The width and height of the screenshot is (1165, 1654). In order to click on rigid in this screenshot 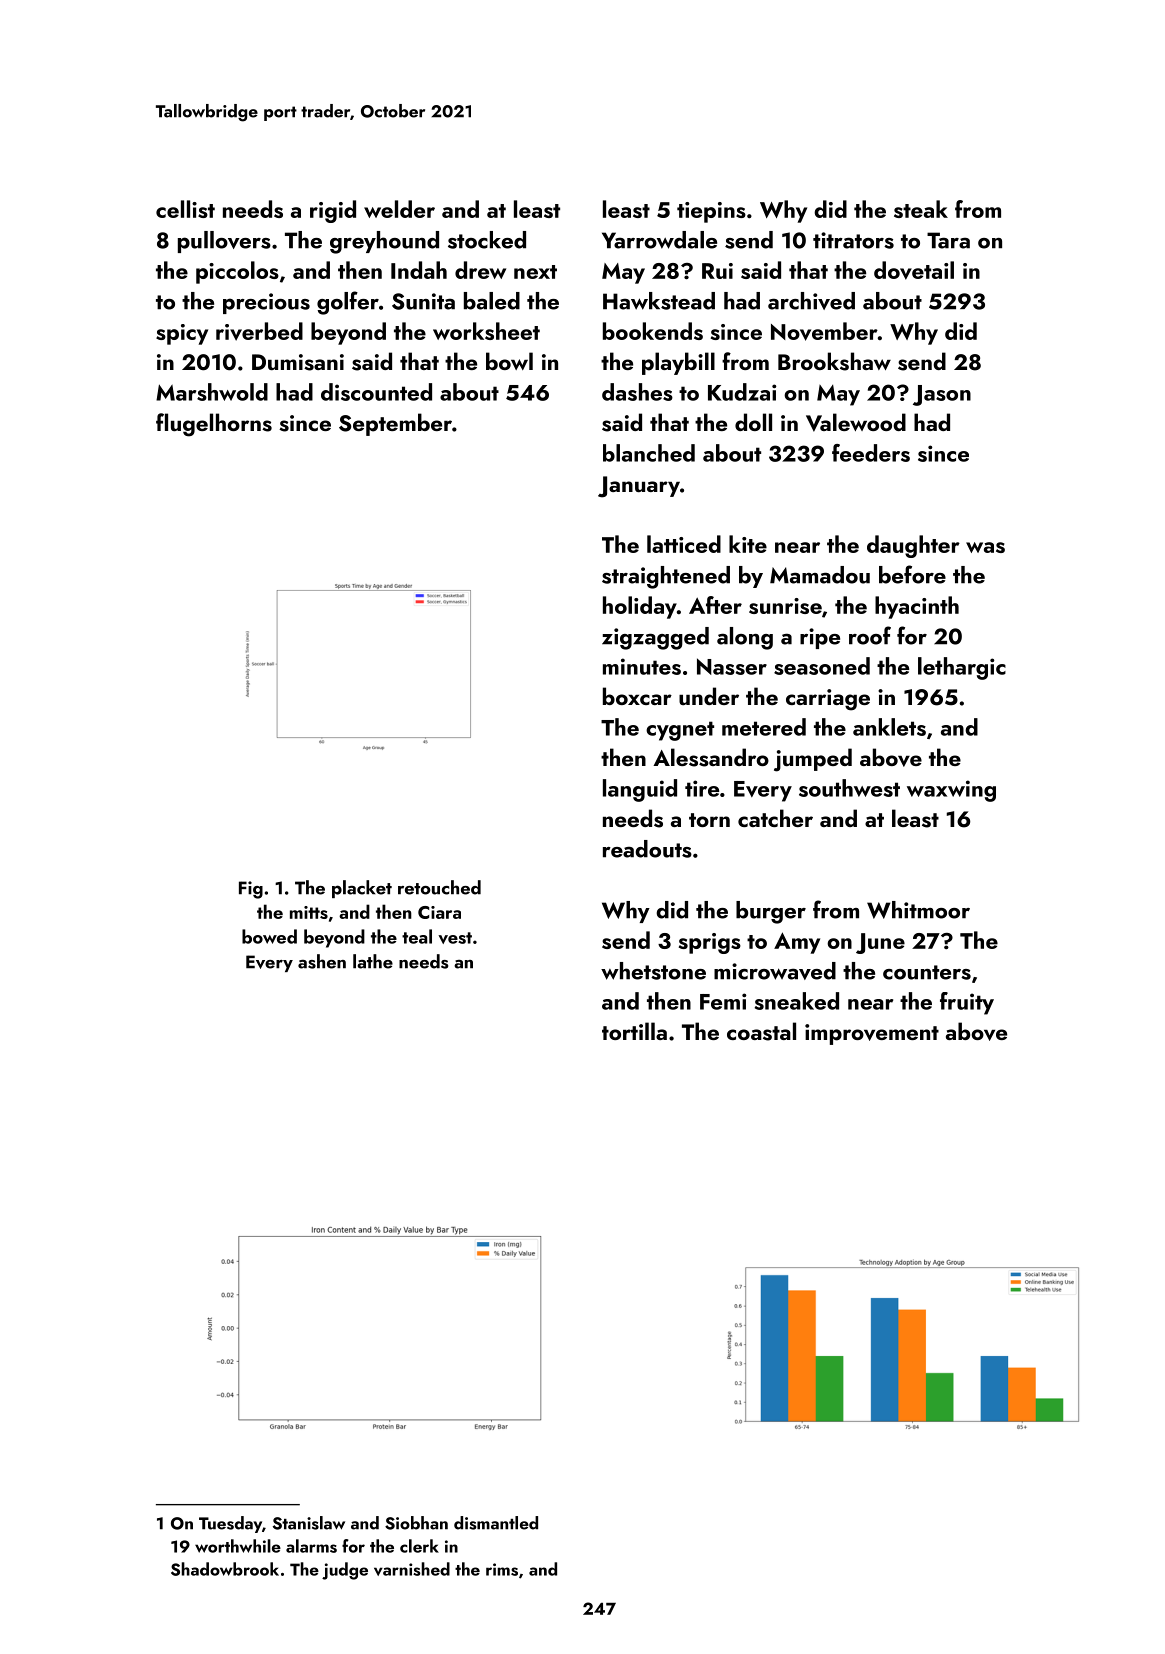, I will do `click(333, 211)`.
